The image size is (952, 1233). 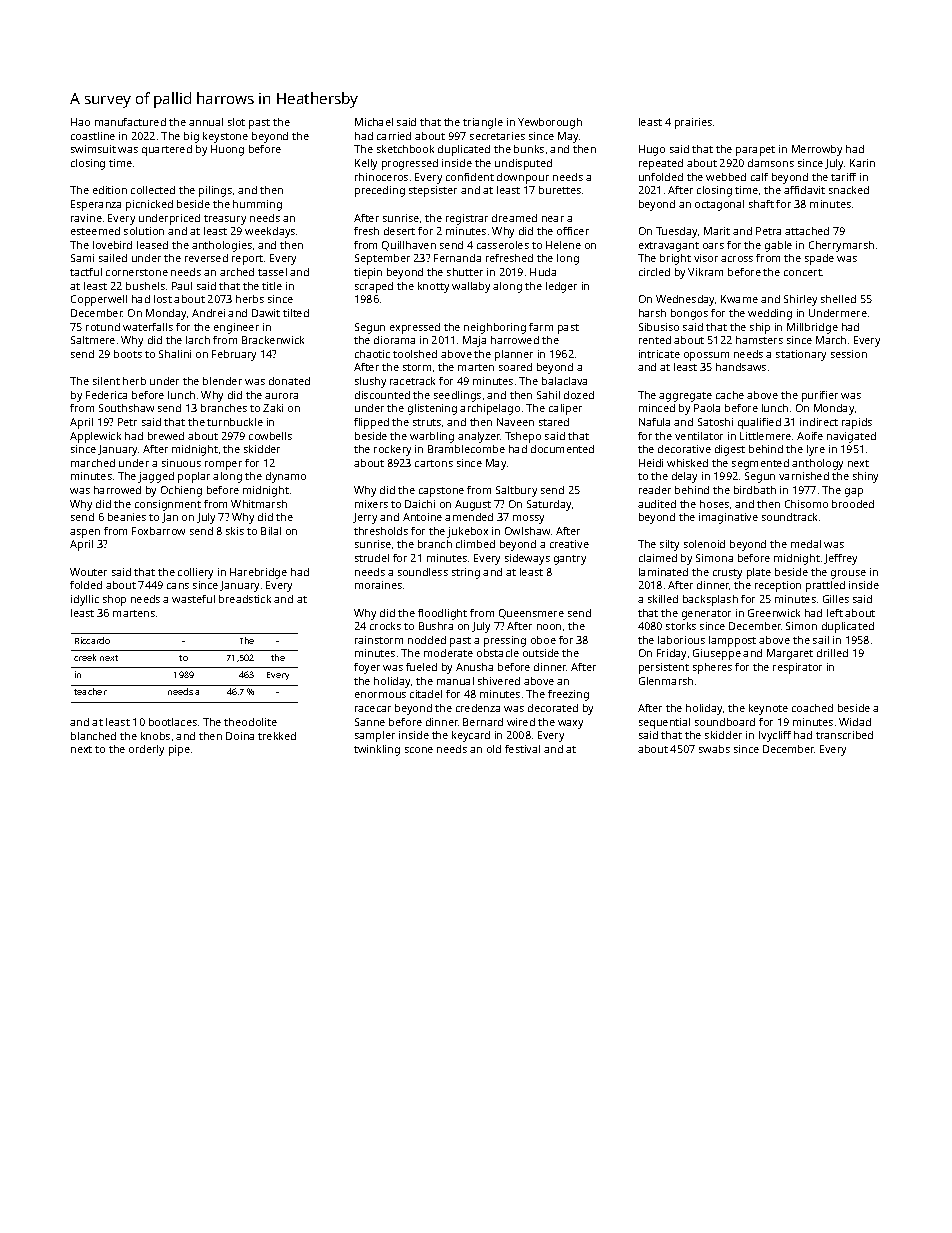 What do you see at coordinates (693, 123) in the page?
I see `prairies` at bounding box center [693, 123].
